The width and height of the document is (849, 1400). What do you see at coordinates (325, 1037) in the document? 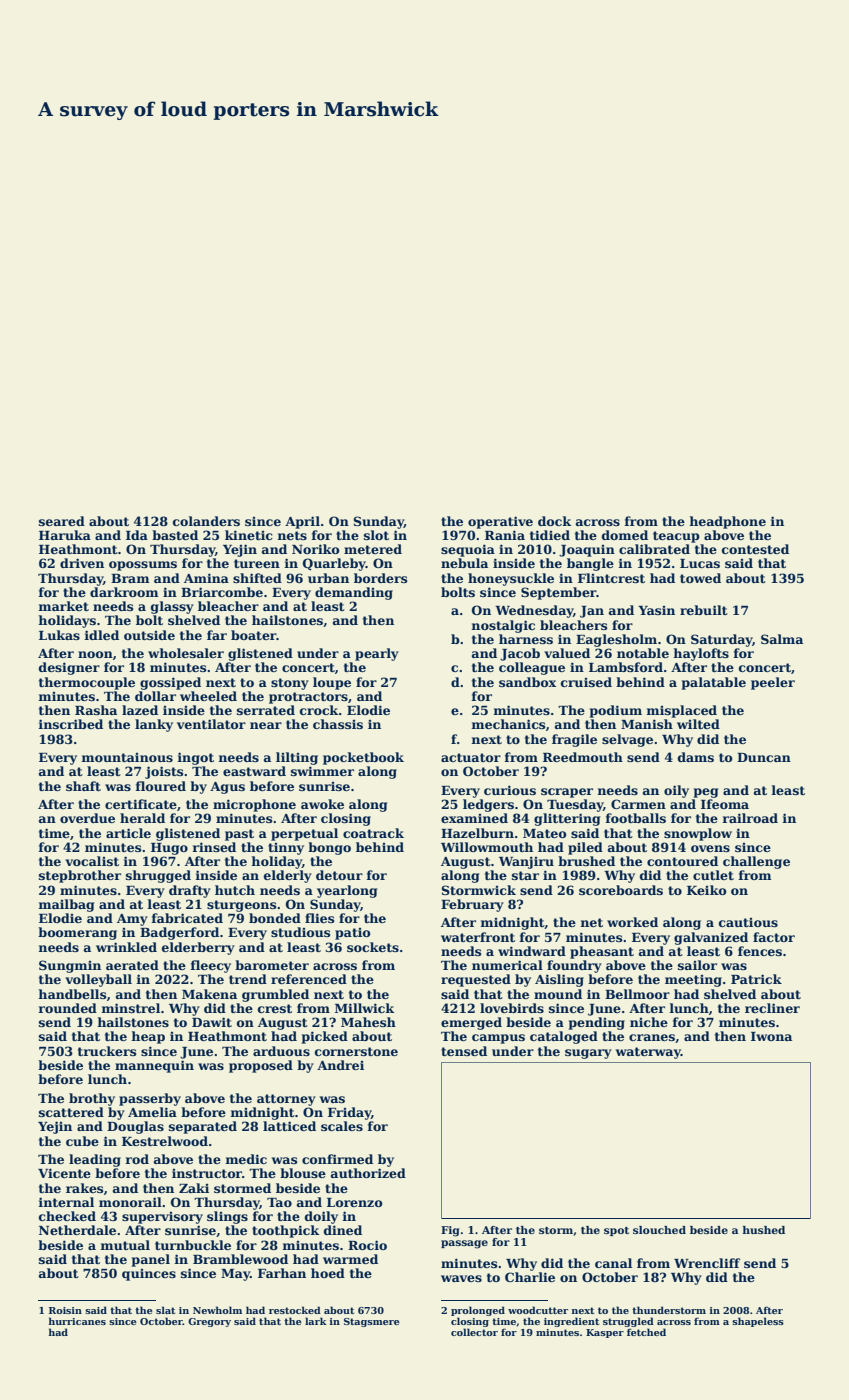
I see `picked` at bounding box center [325, 1037].
